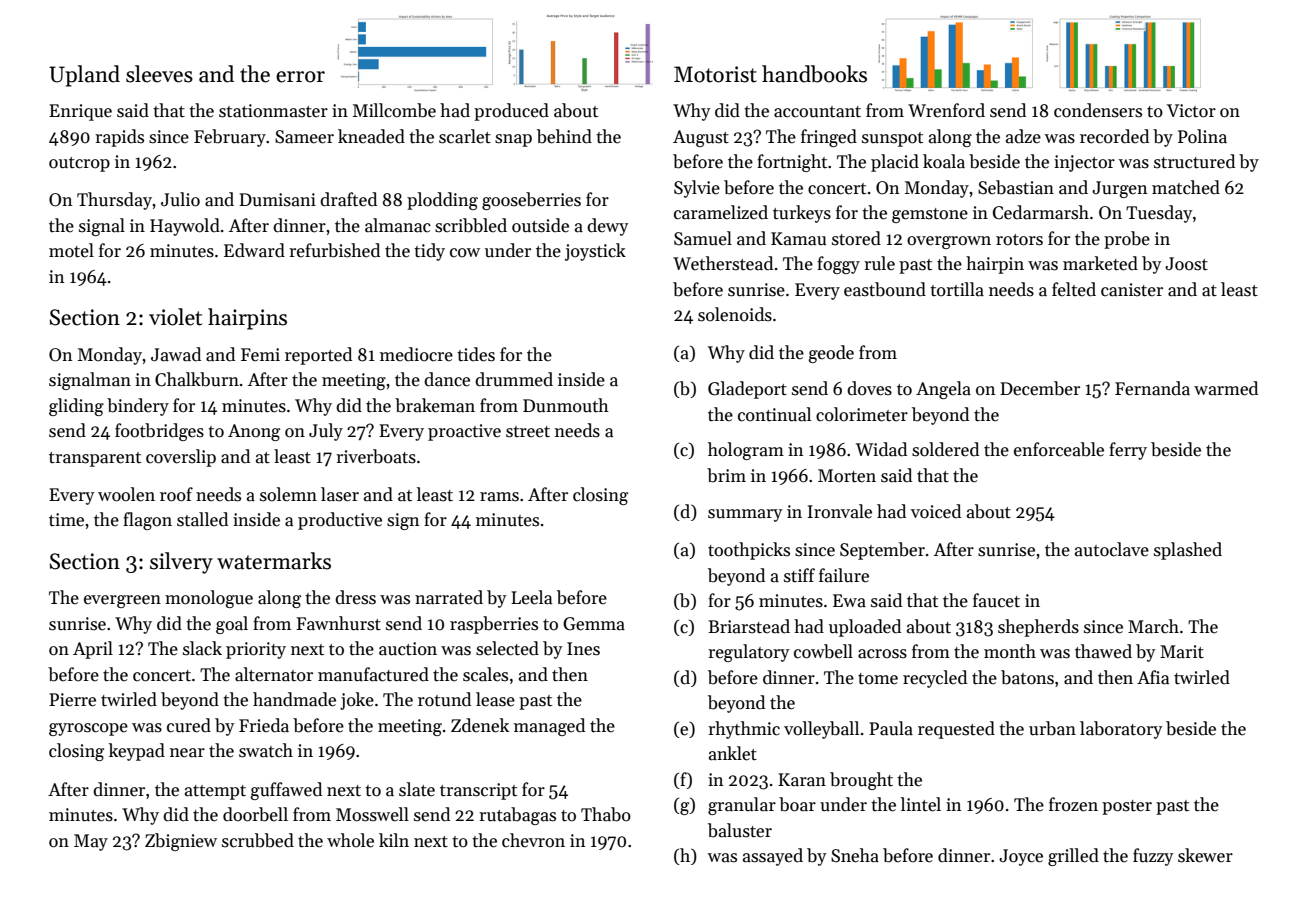  Describe the element at coordinates (945, 449) in the page. I see `soldered` at that location.
